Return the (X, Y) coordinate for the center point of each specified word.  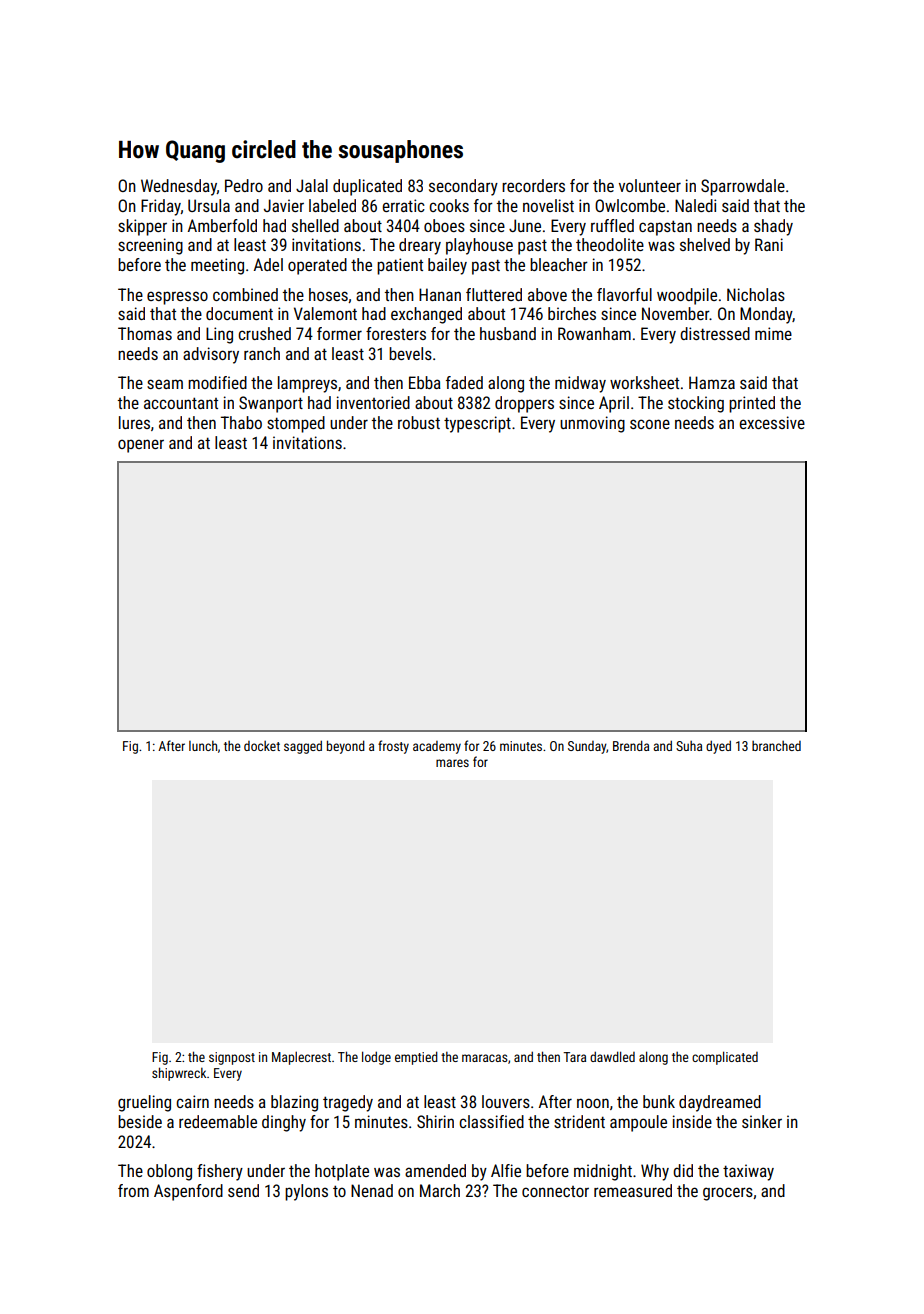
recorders (533, 185)
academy (437, 747)
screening (150, 246)
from (133, 1190)
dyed (718, 747)
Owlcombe (630, 205)
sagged (303, 747)
